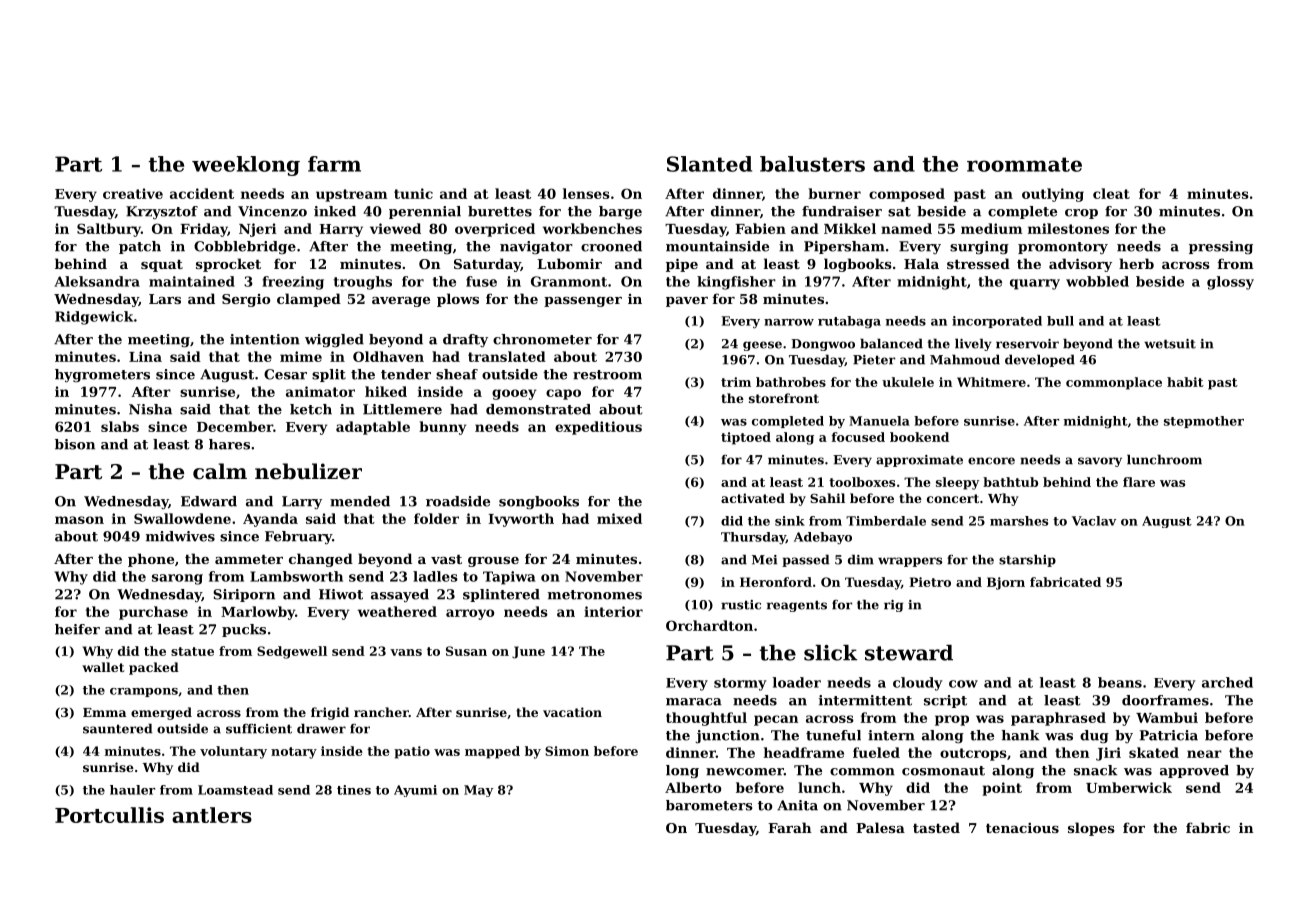 Image resolution: width=1308 pixels, height=924 pixels. What do you see at coordinates (154, 668) in the screenshot?
I see `packed` at bounding box center [154, 668].
